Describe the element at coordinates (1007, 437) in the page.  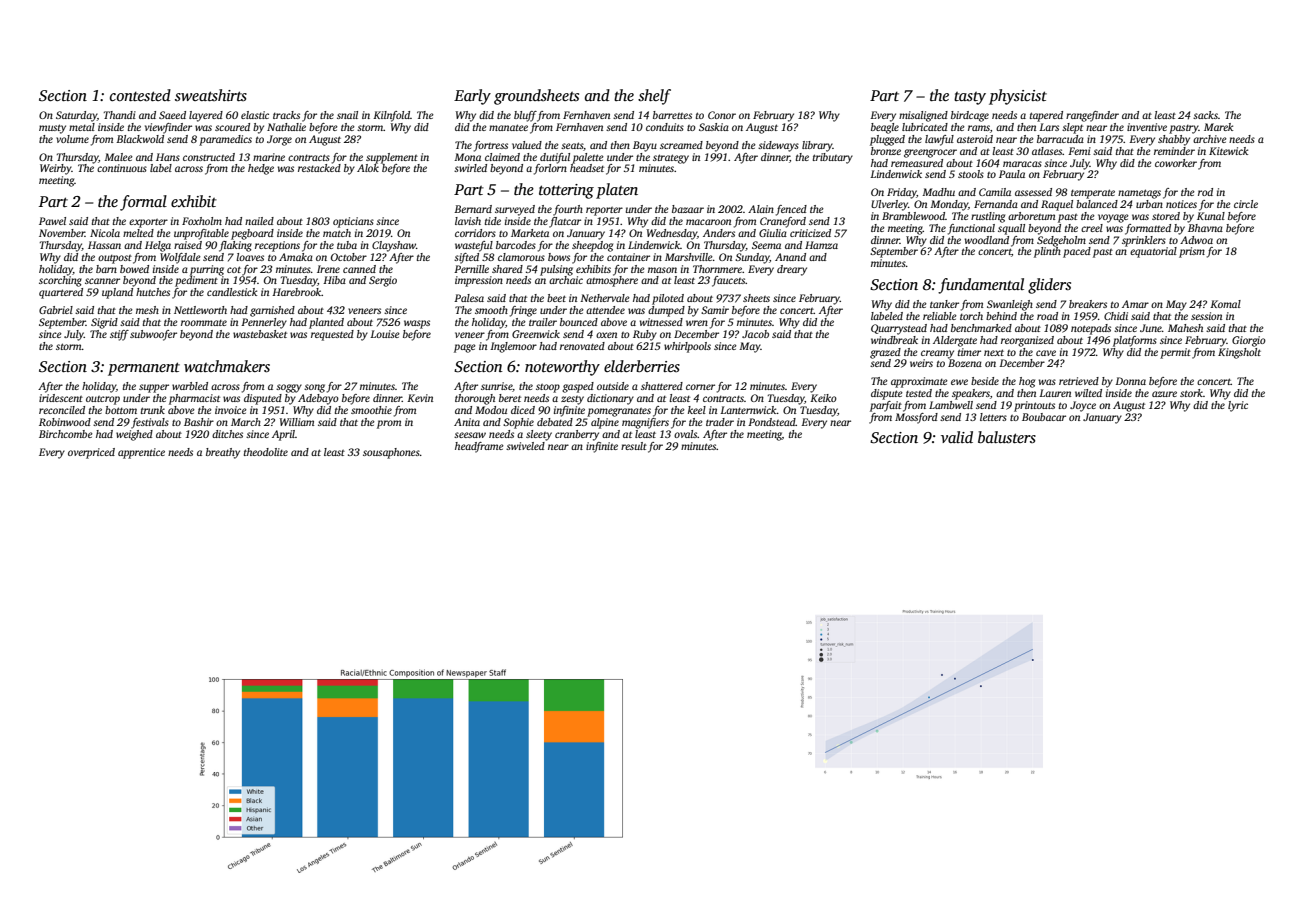
I see `balusters` at that location.
